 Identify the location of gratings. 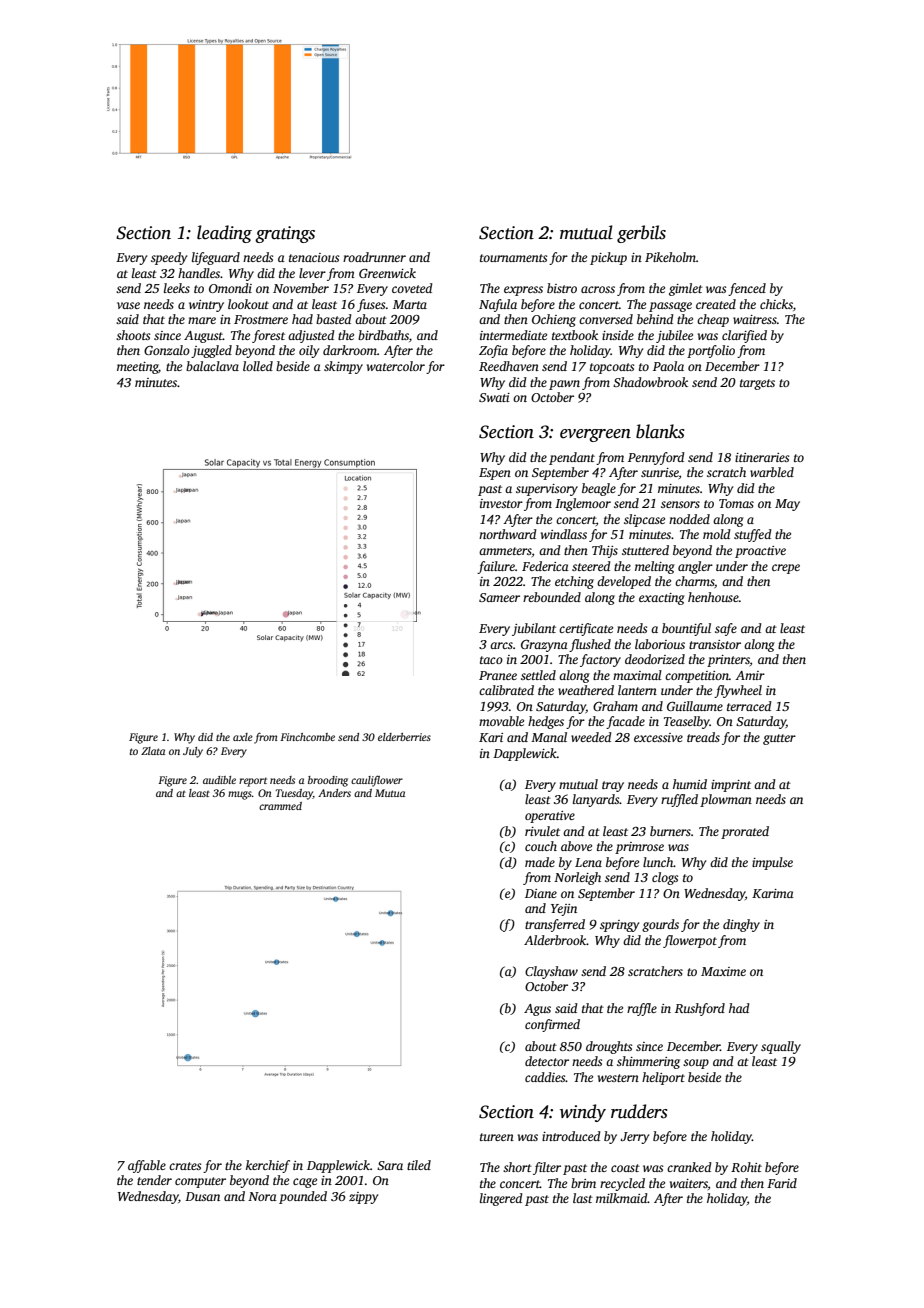
(285, 234).
